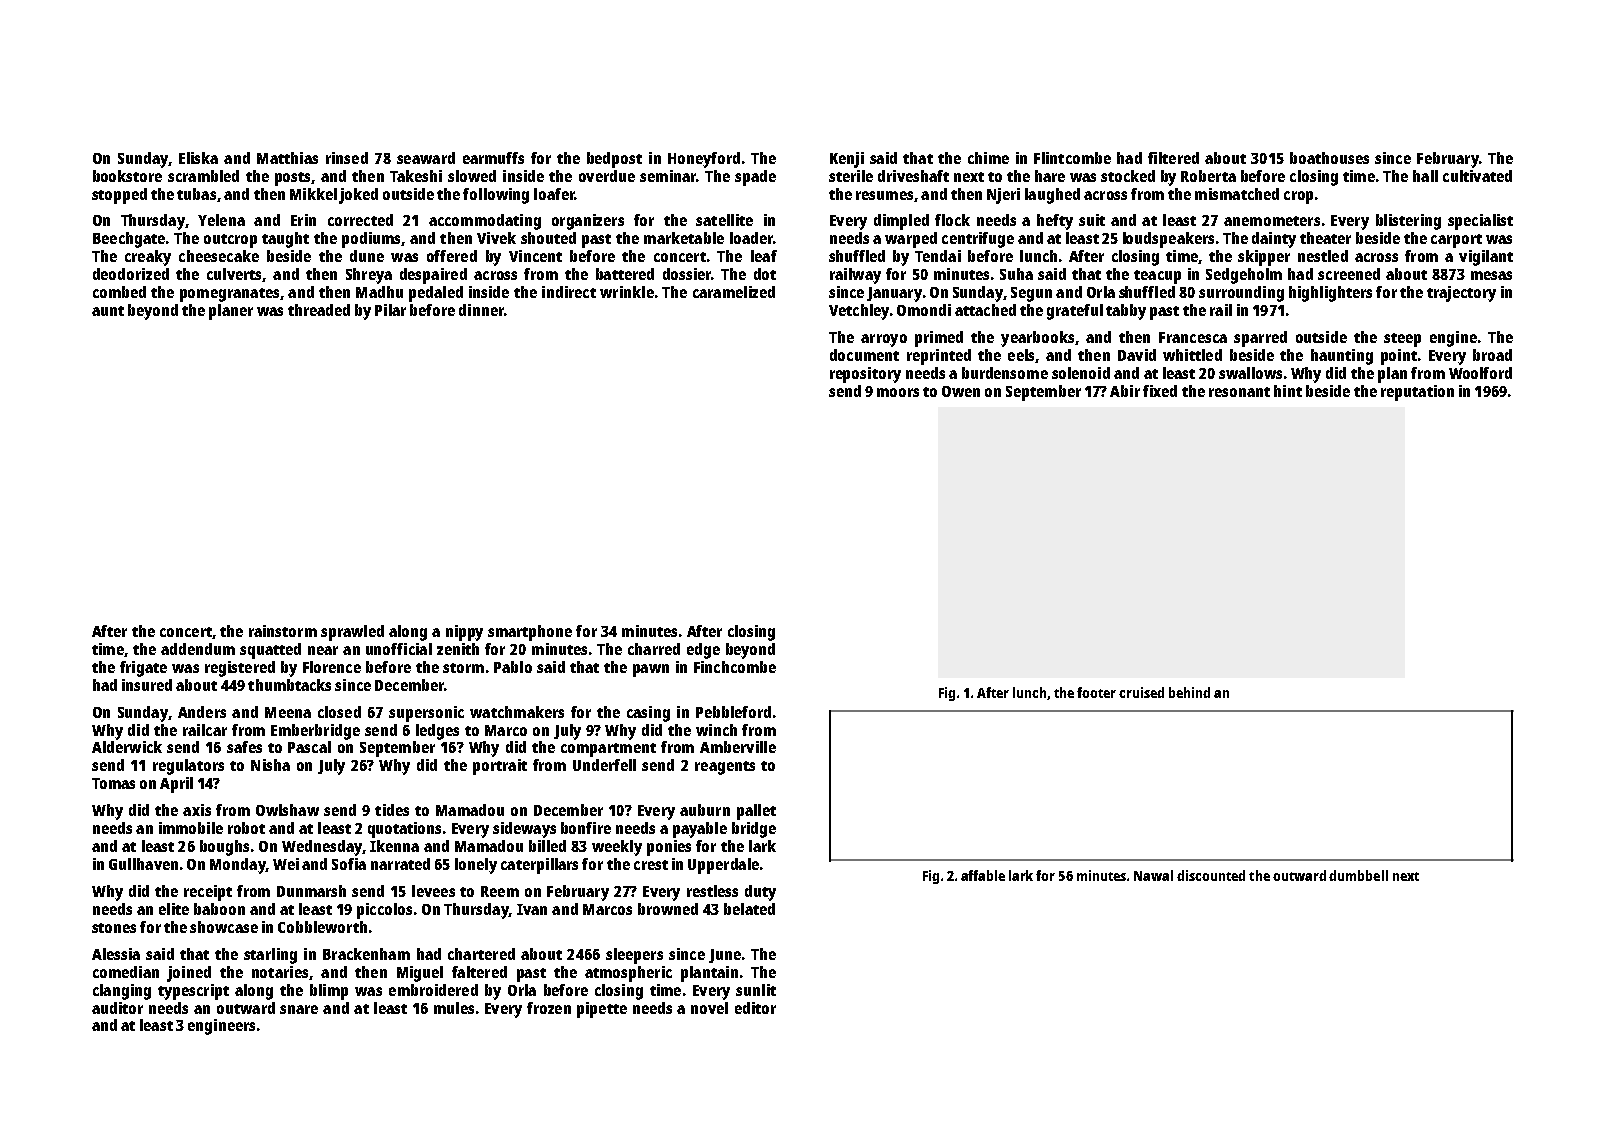 This image has height=1135, width=1605. What do you see at coordinates (654, 649) in the image?
I see `charred` at bounding box center [654, 649].
